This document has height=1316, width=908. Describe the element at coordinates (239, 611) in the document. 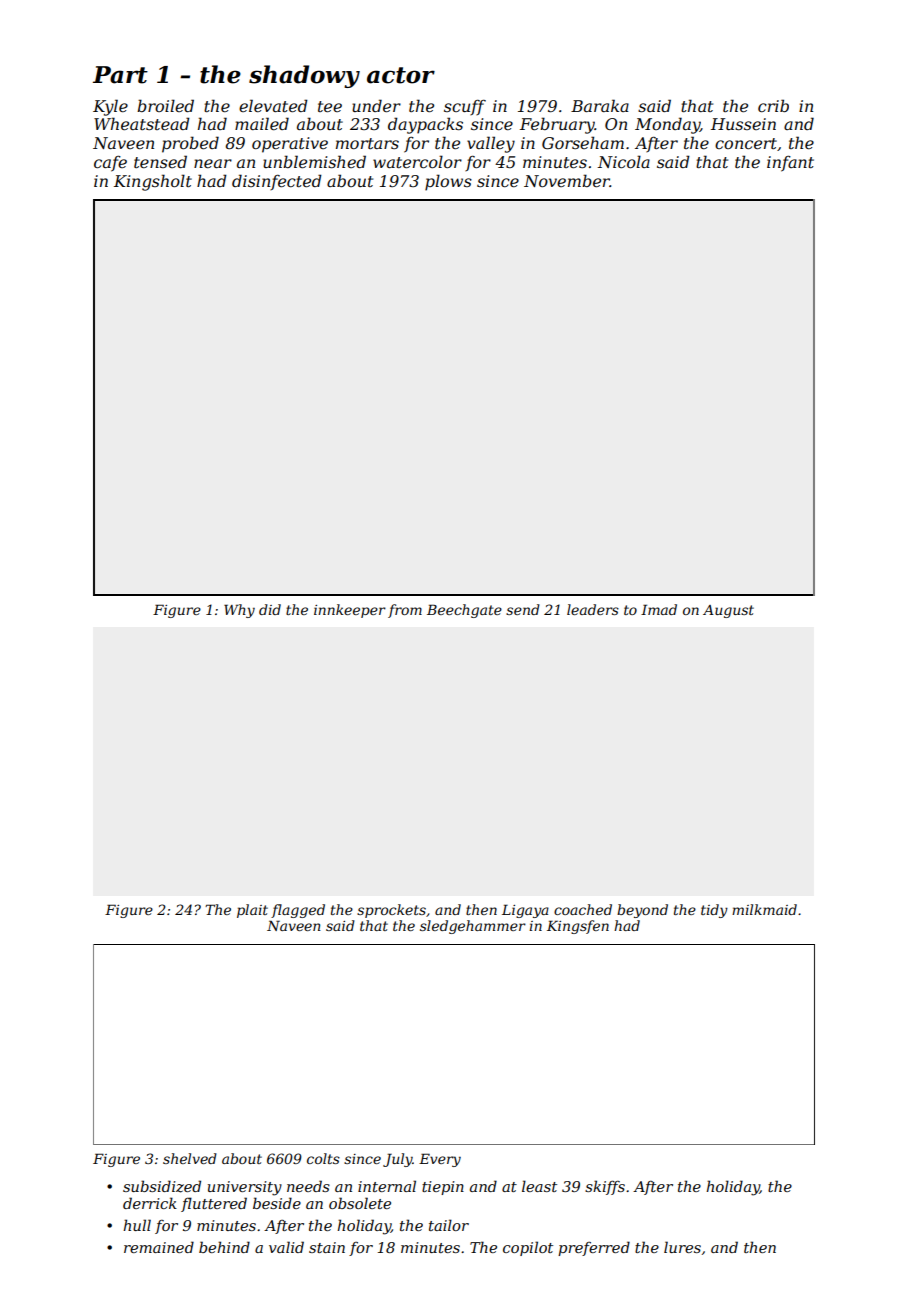

I see `Why` at that location.
